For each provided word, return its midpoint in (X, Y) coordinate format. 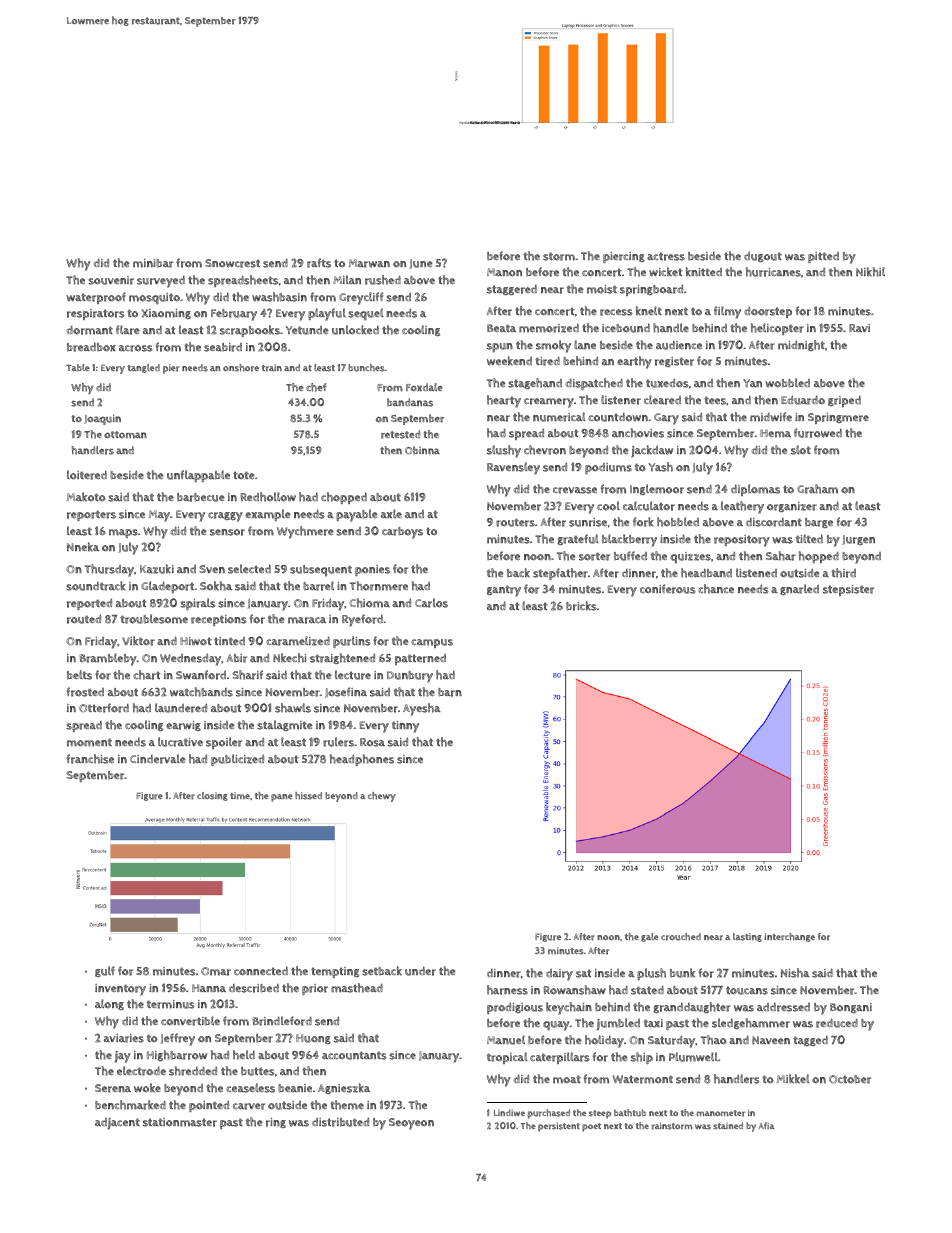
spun (500, 347)
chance (716, 589)
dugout (763, 257)
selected (249, 569)
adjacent (117, 1124)
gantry (504, 591)
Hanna (209, 988)
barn (450, 692)
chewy (382, 797)
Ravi (859, 328)
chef (316, 387)
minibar (153, 263)
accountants (354, 1055)
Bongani (851, 1008)
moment (89, 743)
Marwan (369, 263)
